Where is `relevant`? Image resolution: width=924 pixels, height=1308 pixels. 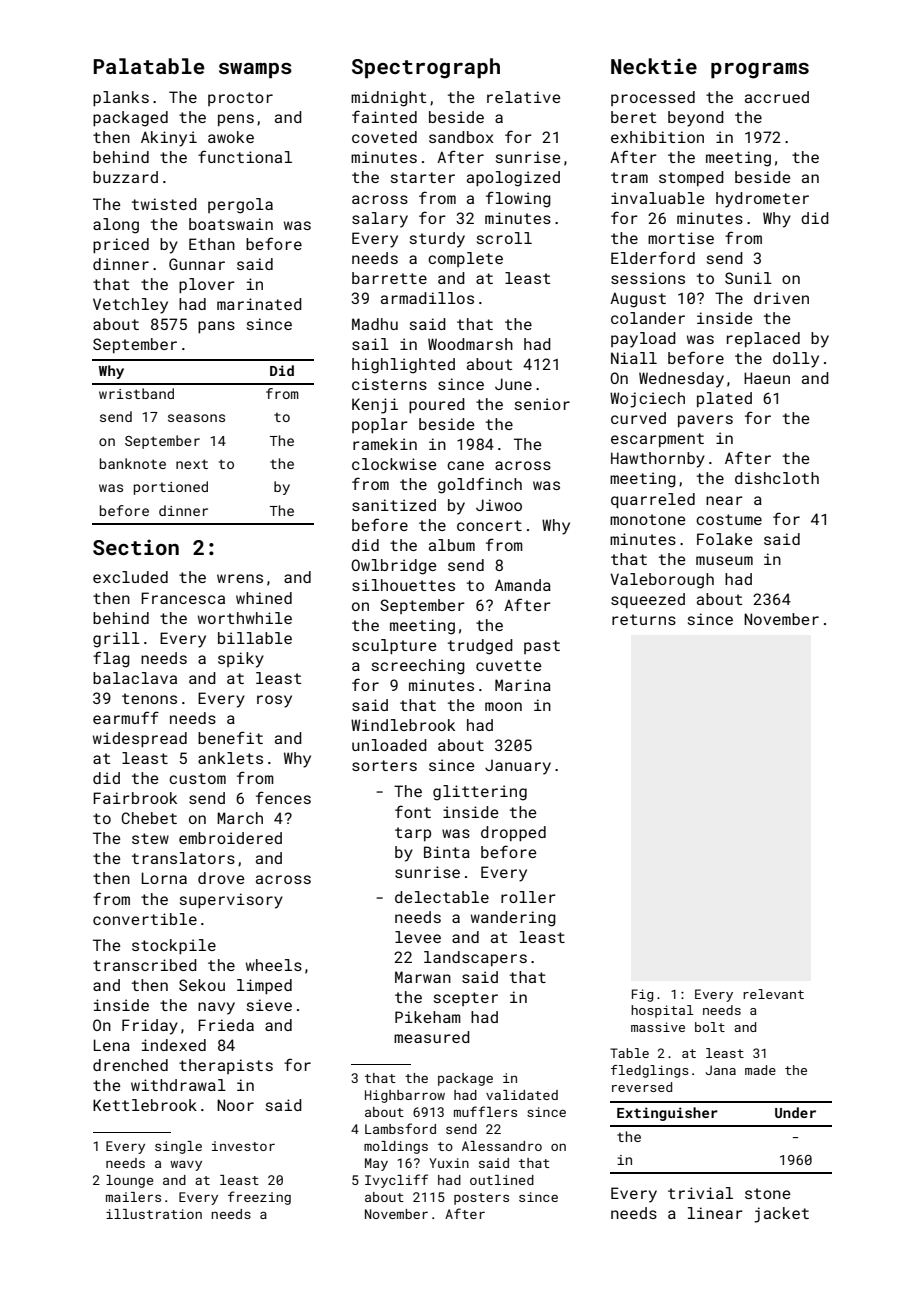 relevant is located at coordinates (773, 994).
